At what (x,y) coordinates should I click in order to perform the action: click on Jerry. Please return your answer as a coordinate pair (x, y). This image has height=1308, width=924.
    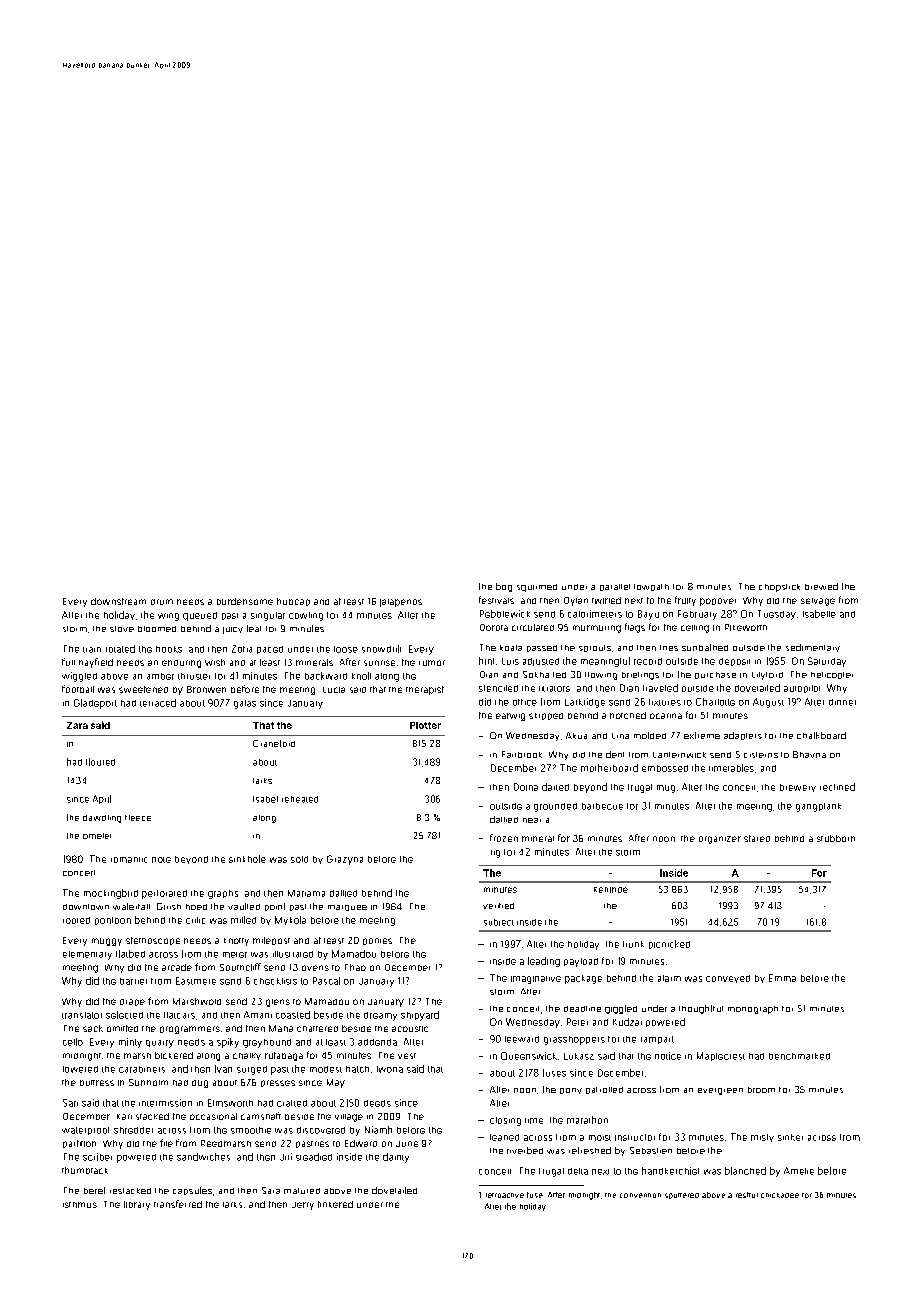
    Looking at the image, I should click on (303, 1206).
